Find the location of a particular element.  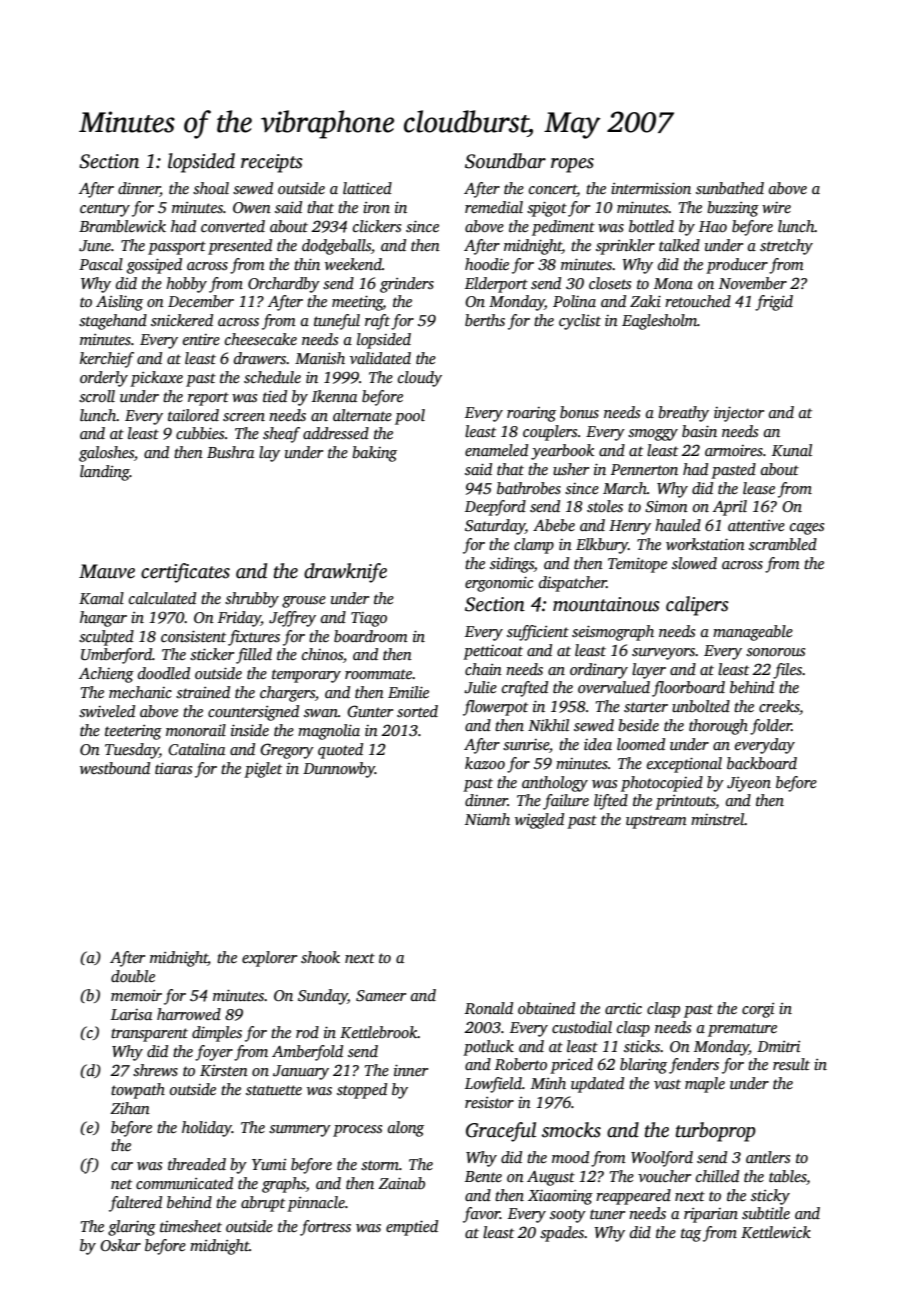

timesheet is located at coordinates (191, 1226).
